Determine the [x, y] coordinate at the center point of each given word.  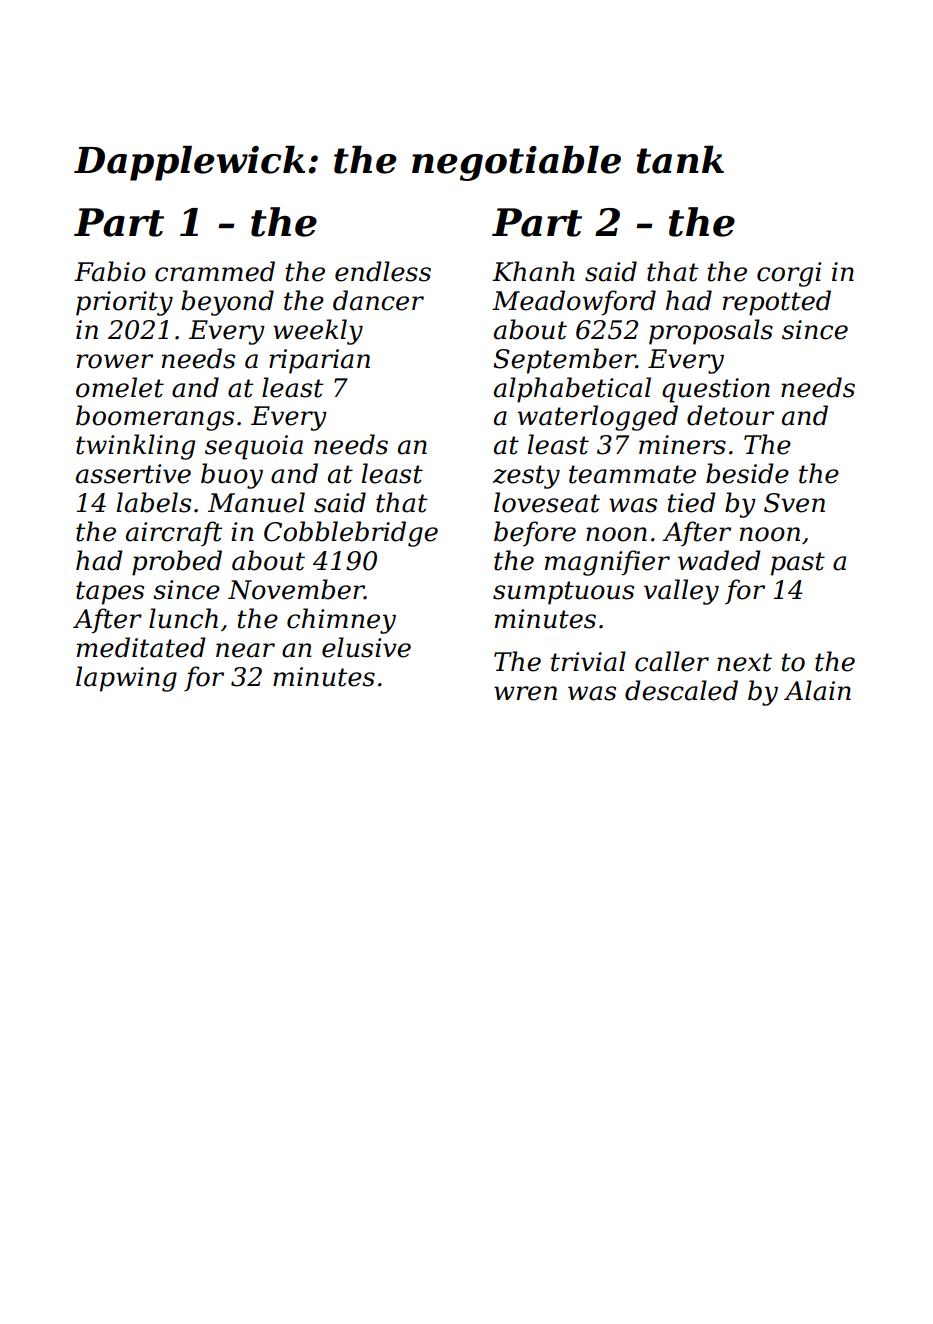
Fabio [110, 271]
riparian [319, 361]
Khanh [533, 271]
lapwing [126, 679]
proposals [711, 332]
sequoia [254, 447]
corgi [789, 274]
